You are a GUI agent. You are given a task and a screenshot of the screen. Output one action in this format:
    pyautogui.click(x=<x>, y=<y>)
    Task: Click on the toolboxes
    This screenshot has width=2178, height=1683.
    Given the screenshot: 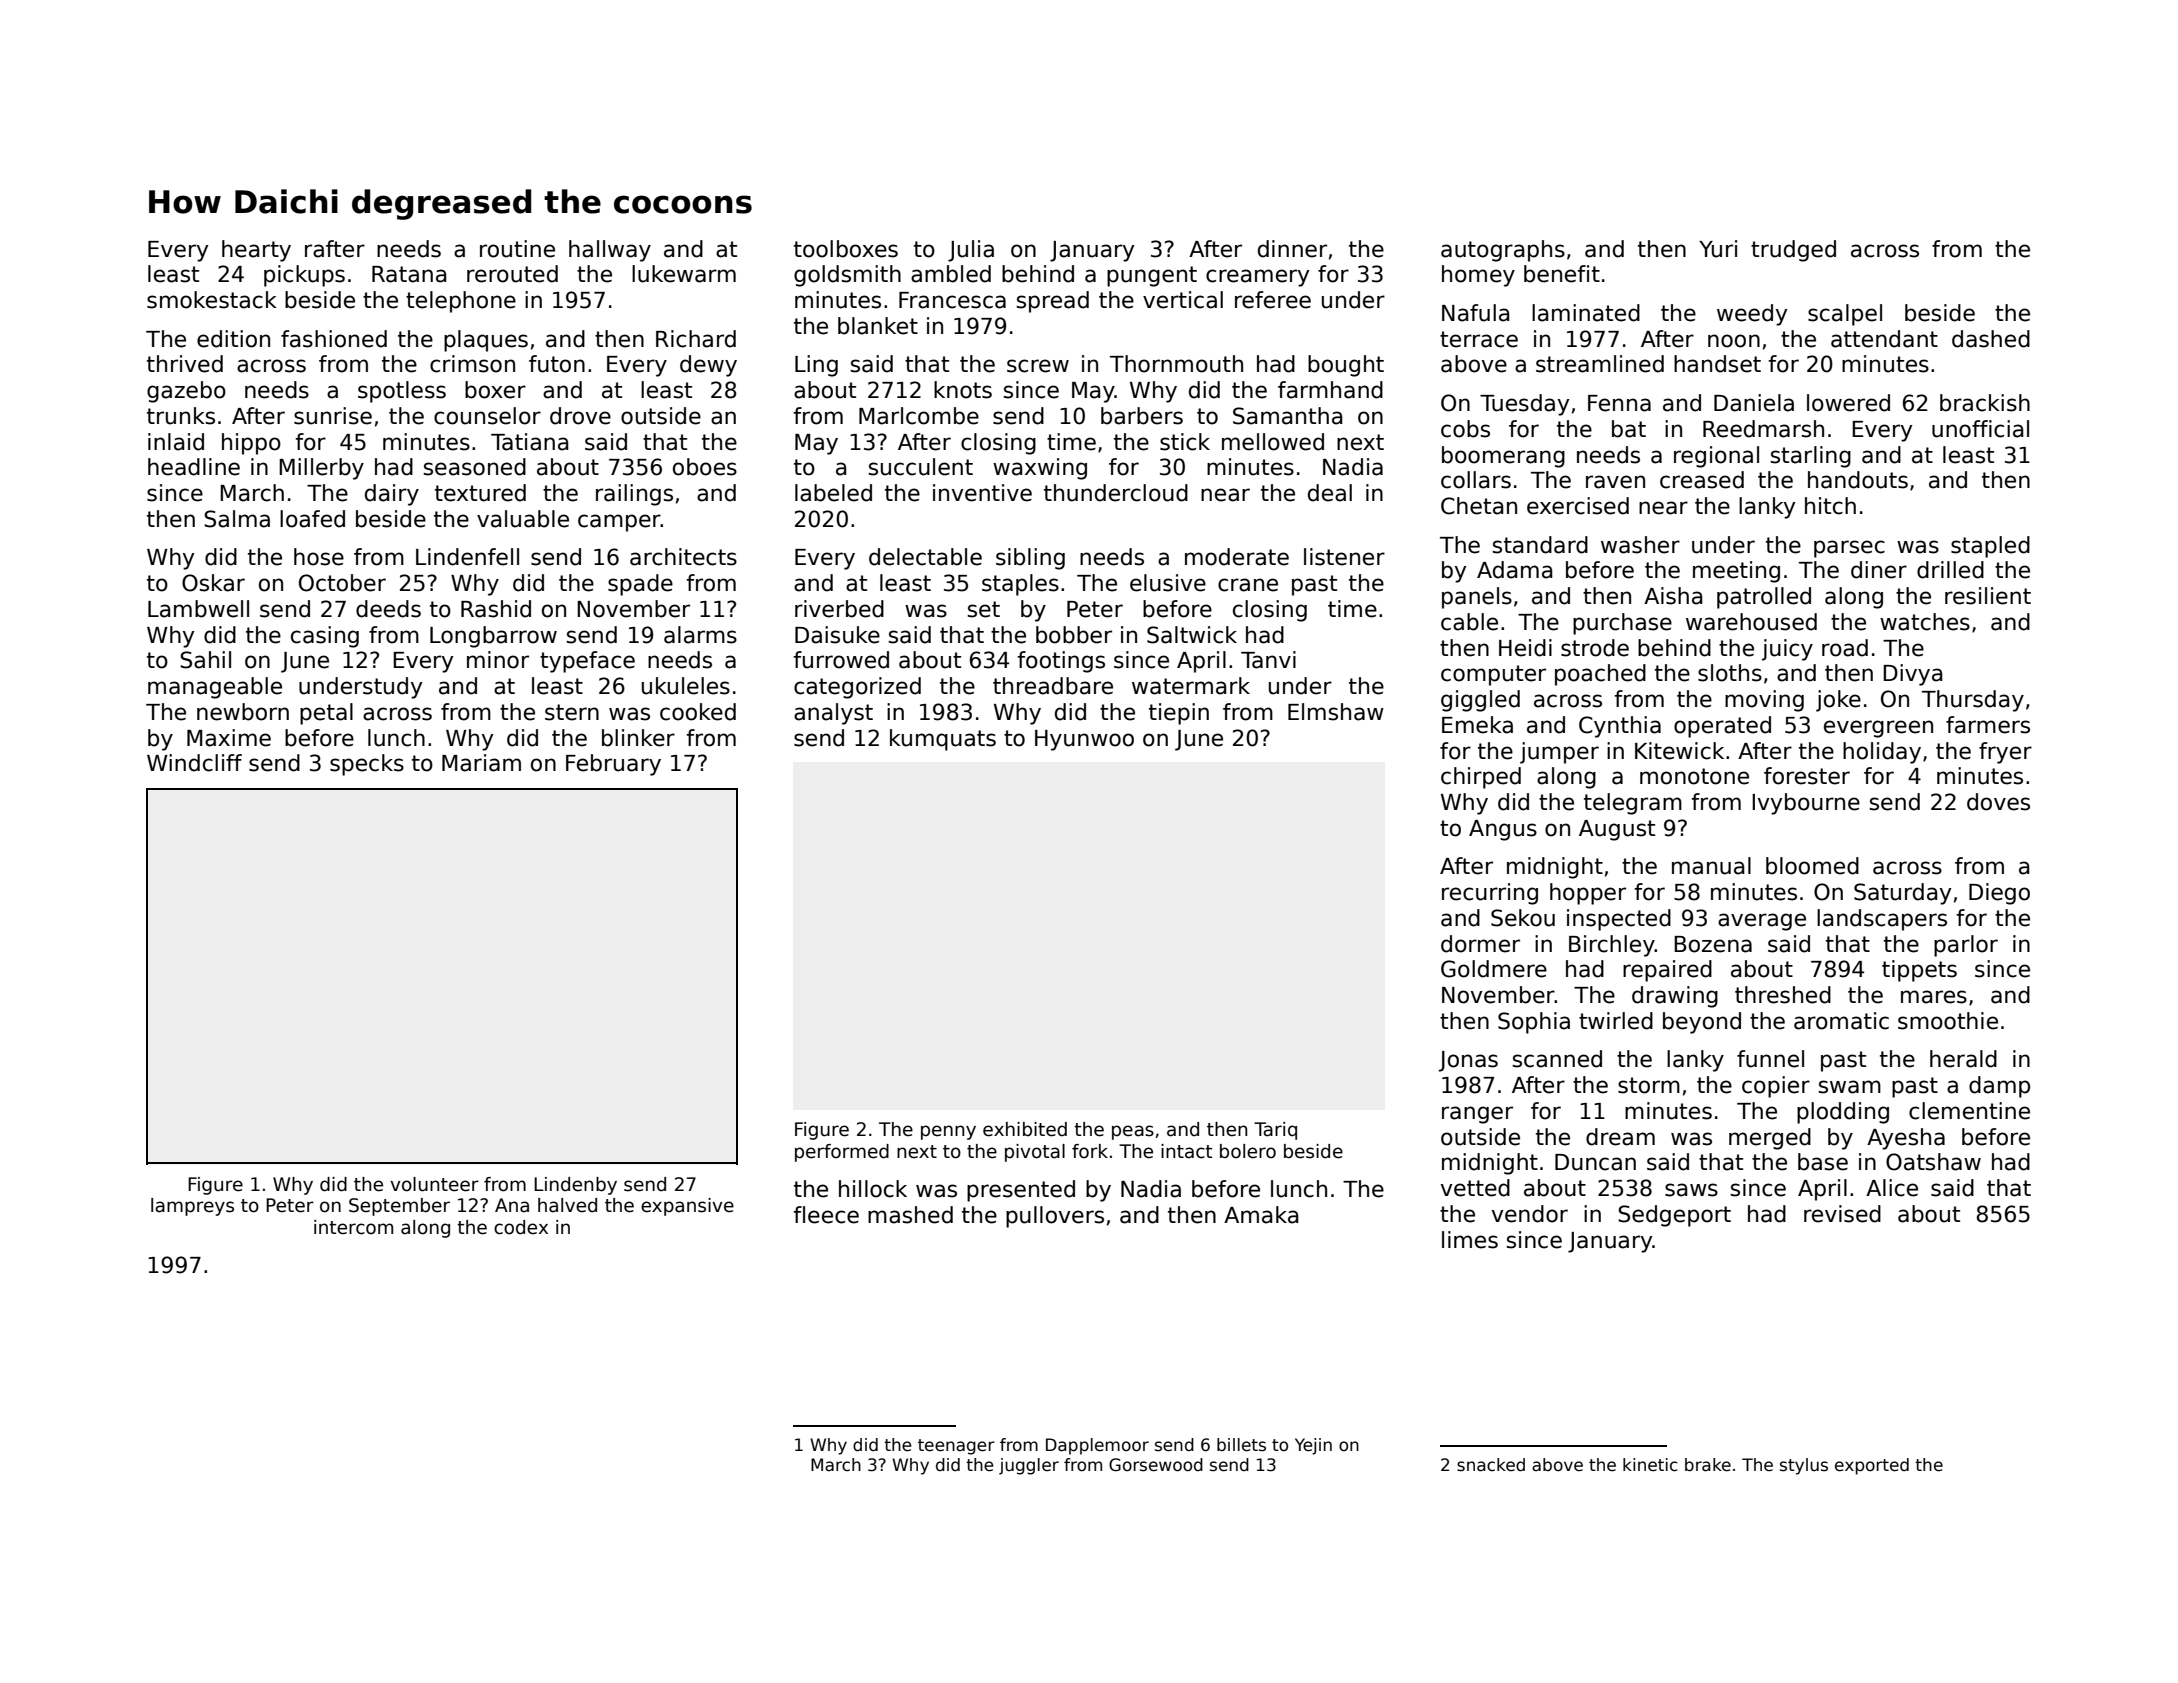 What is the action you would take?
    pyautogui.click(x=846, y=249)
